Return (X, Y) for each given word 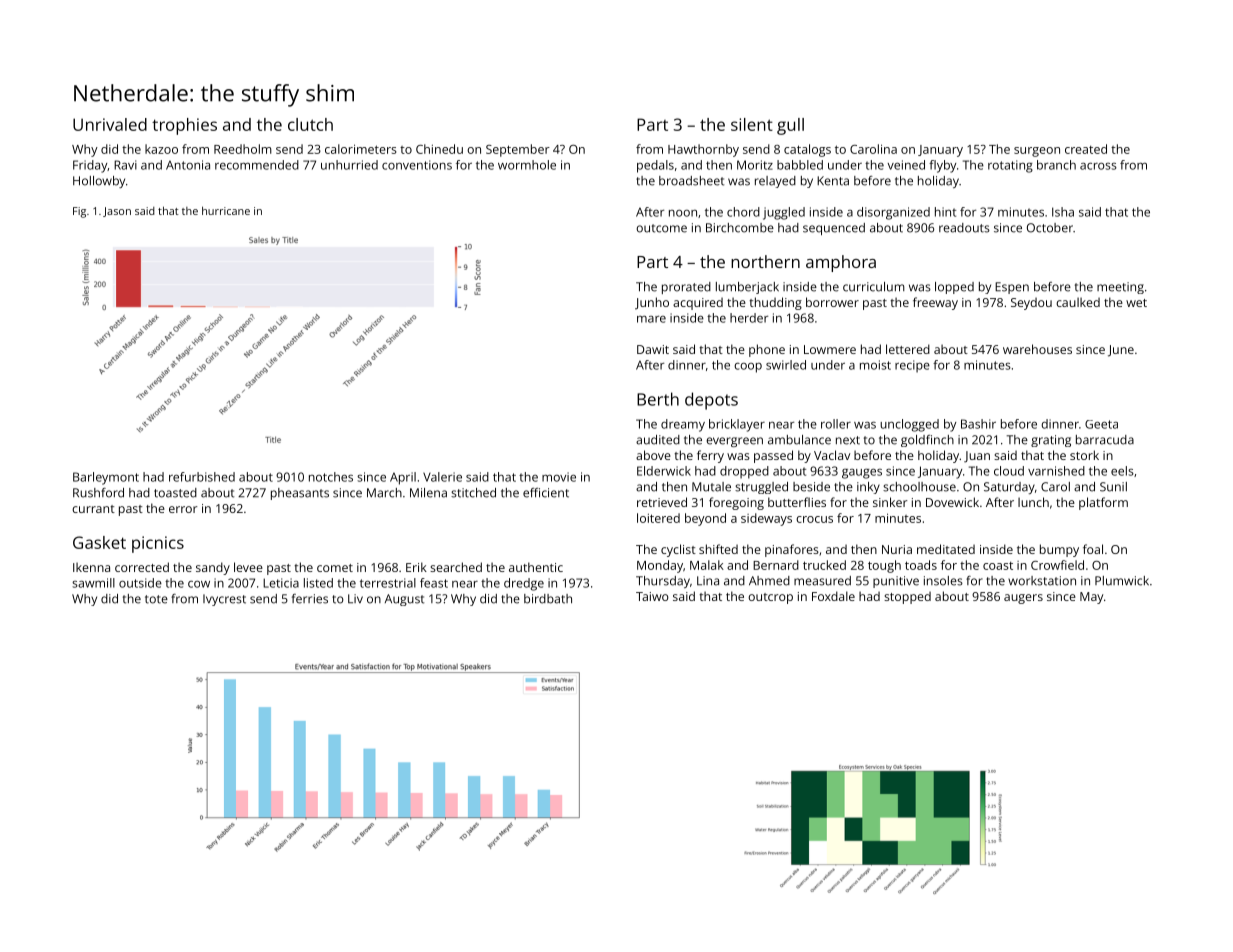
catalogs (807, 150)
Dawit (653, 349)
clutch (310, 124)
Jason (117, 212)
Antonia (188, 165)
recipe (912, 366)
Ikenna (91, 567)
